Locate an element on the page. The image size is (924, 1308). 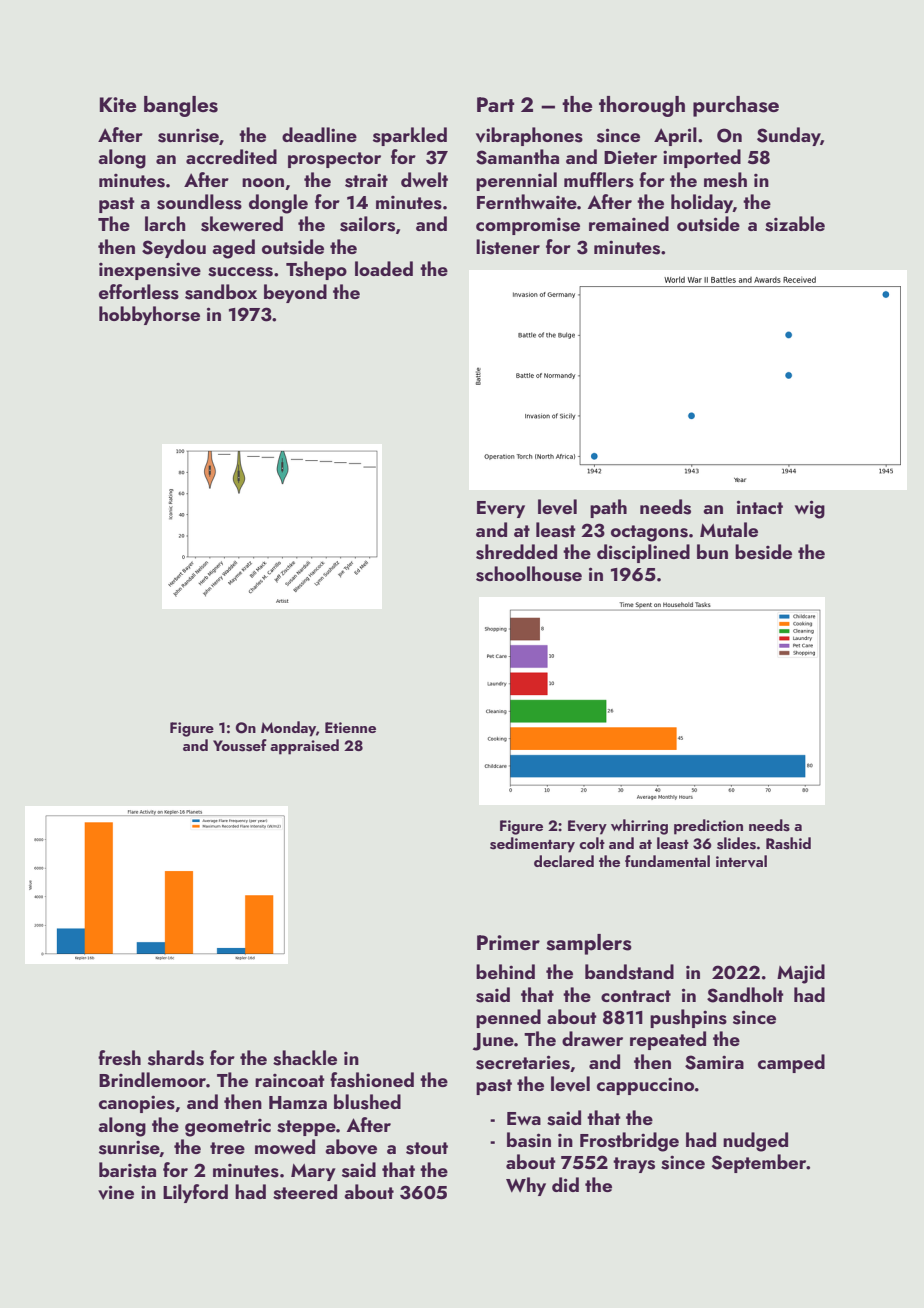
appraised is located at coordinates (304, 747).
